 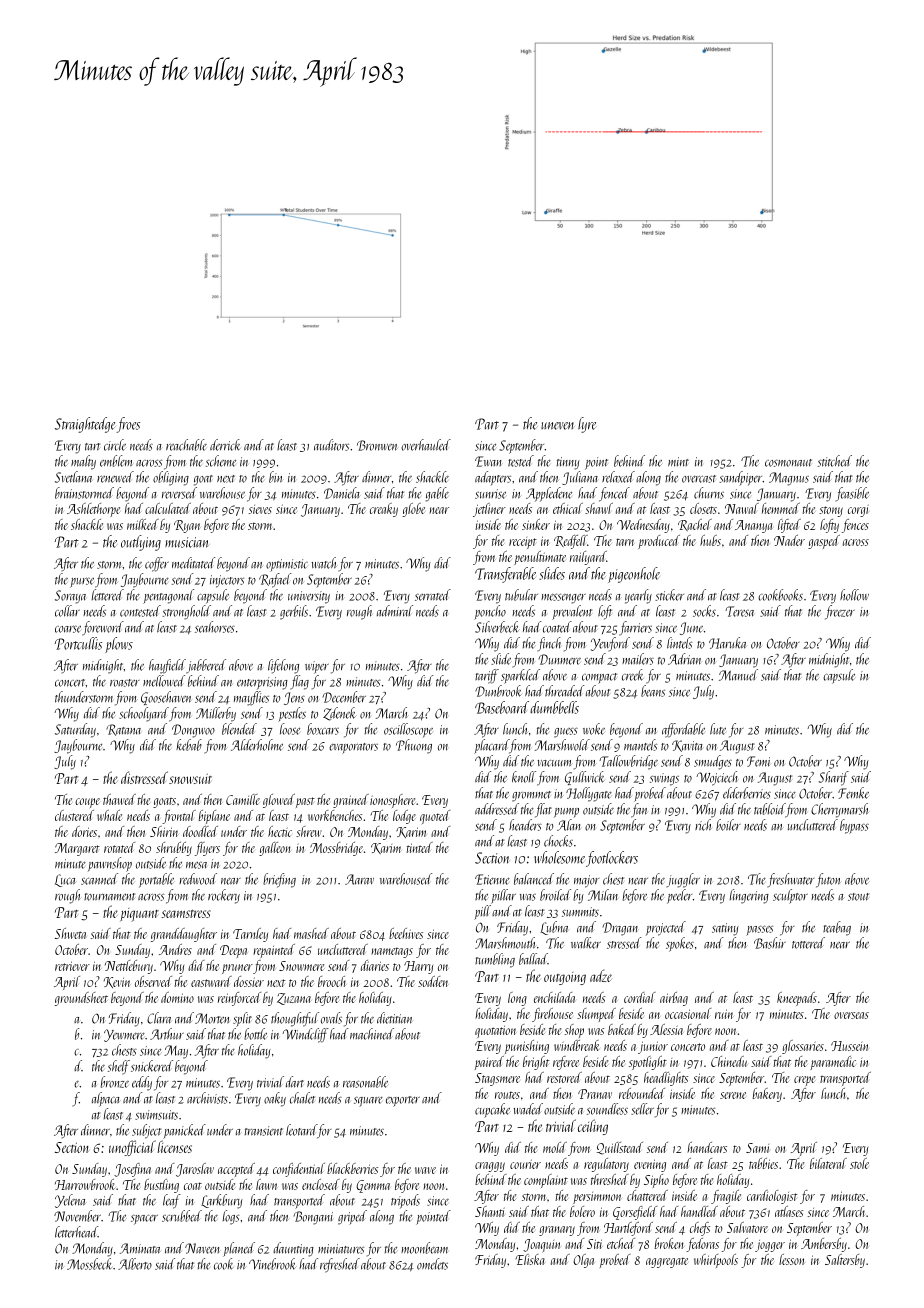 I want to click on Naveen, so click(x=202, y=1248).
